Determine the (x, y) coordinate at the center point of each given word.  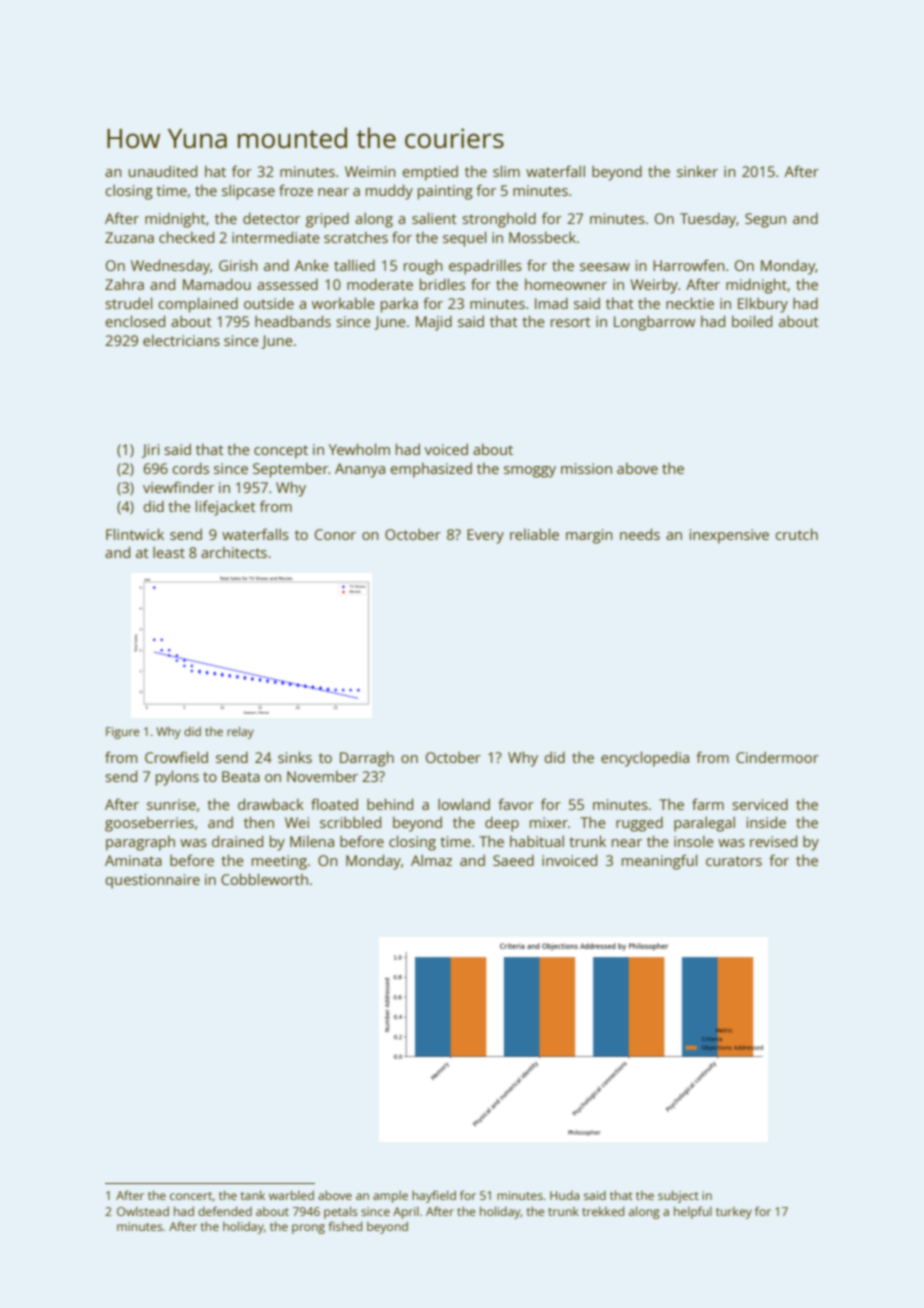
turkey (734, 1212)
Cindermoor (777, 757)
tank (253, 1195)
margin (589, 536)
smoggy (530, 472)
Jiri (150, 451)
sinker (697, 171)
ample (390, 1196)
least (169, 552)
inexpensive (729, 536)
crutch (796, 534)
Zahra (124, 284)
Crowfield (176, 757)
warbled (291, 1195)
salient (434, 218)
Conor (335, 534)
